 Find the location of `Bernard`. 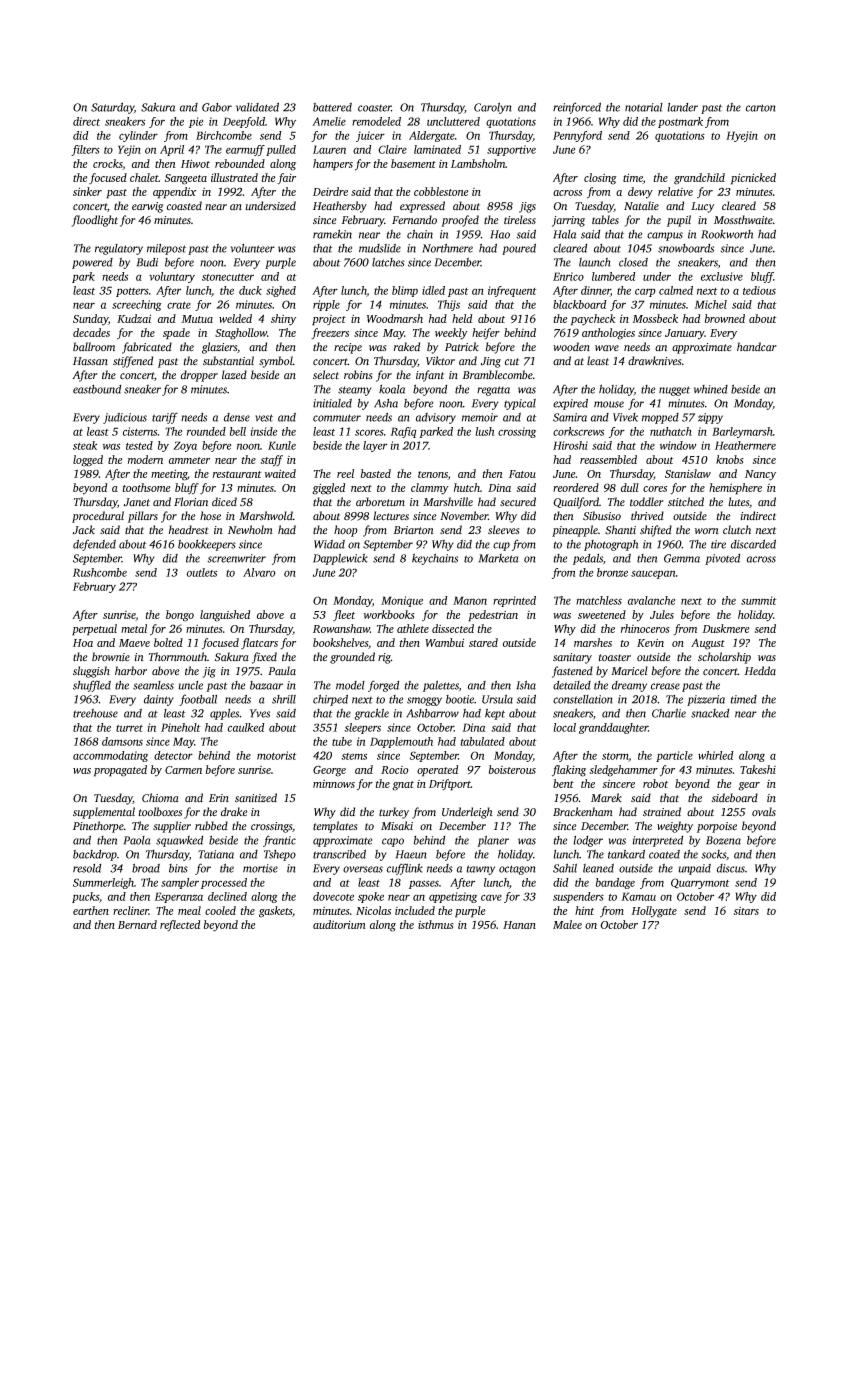

Bernard is located at coordinates (137, 924).
